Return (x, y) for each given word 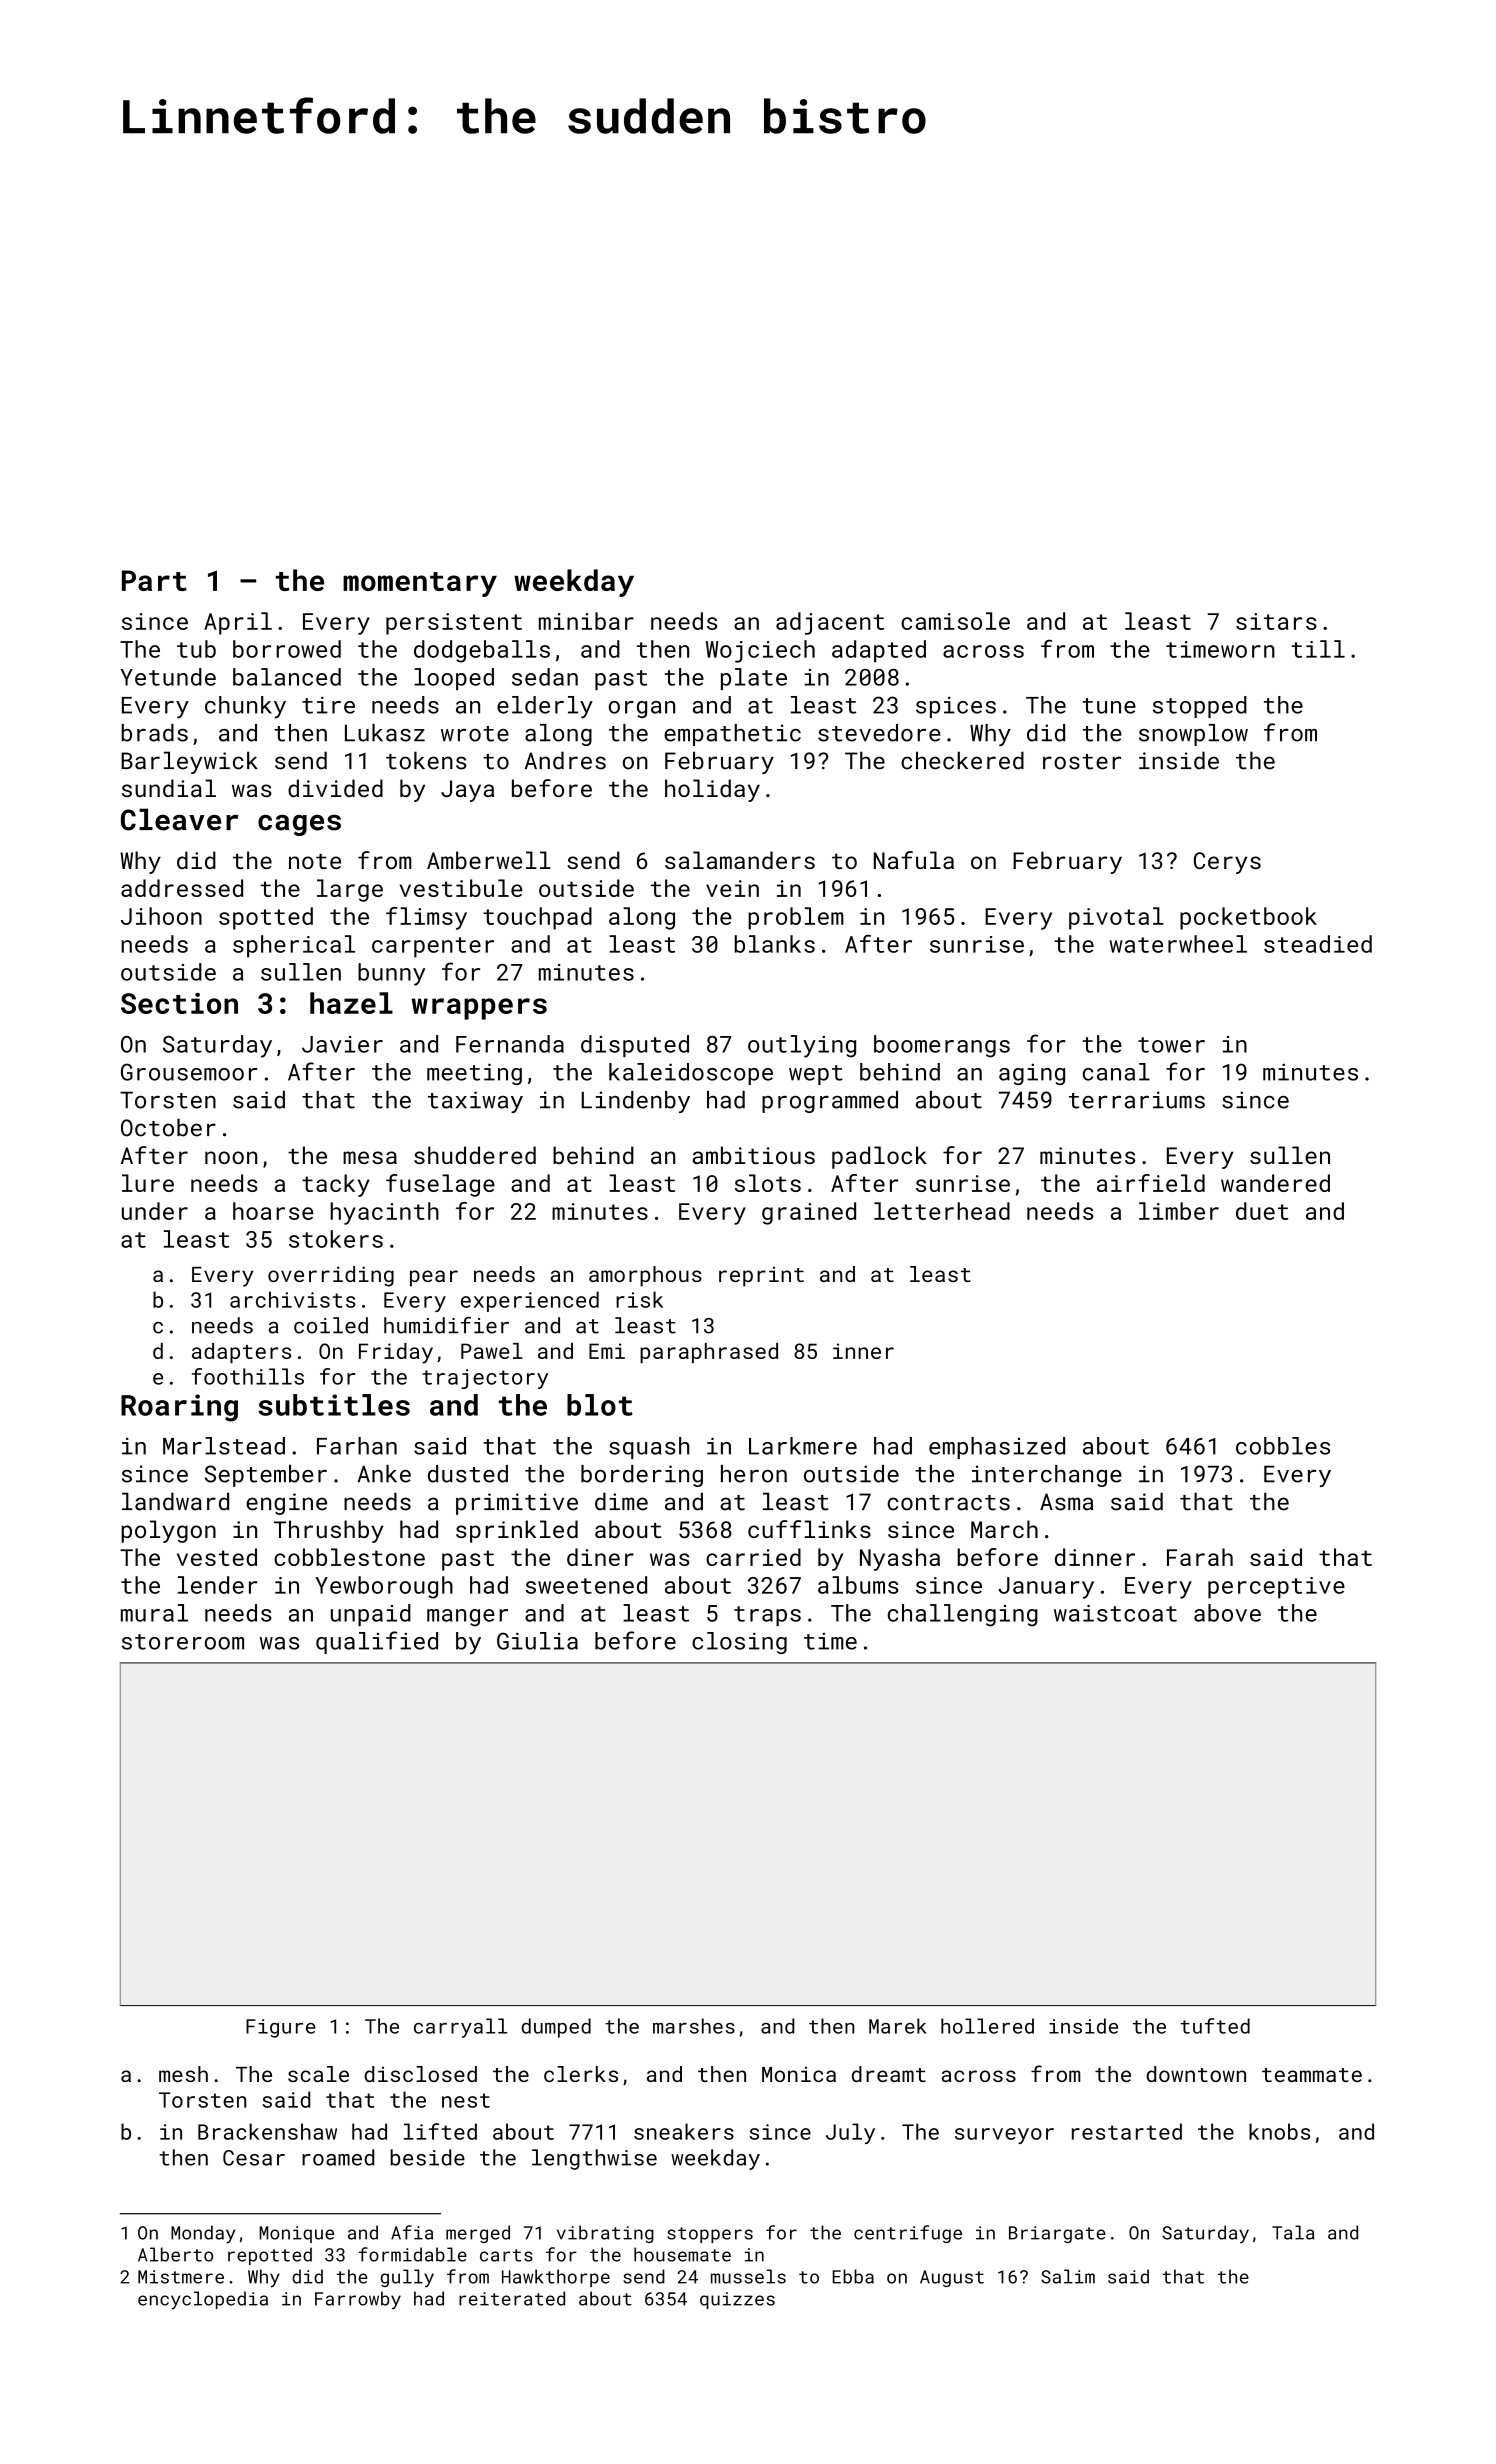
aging (1032, 1074)
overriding (331, 1276)
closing (739, 1643)
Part (154, 580)
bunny (391, 974)
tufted (1215, 2026)
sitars (1276, 621)
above (1227, 1613)
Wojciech (760, 651)
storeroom (183, 1642)
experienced (530, 1301)
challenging (963, 1615)
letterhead (942, 1211)
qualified (377, 1642)
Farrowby (358, 2300)
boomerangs (942, 1046)
